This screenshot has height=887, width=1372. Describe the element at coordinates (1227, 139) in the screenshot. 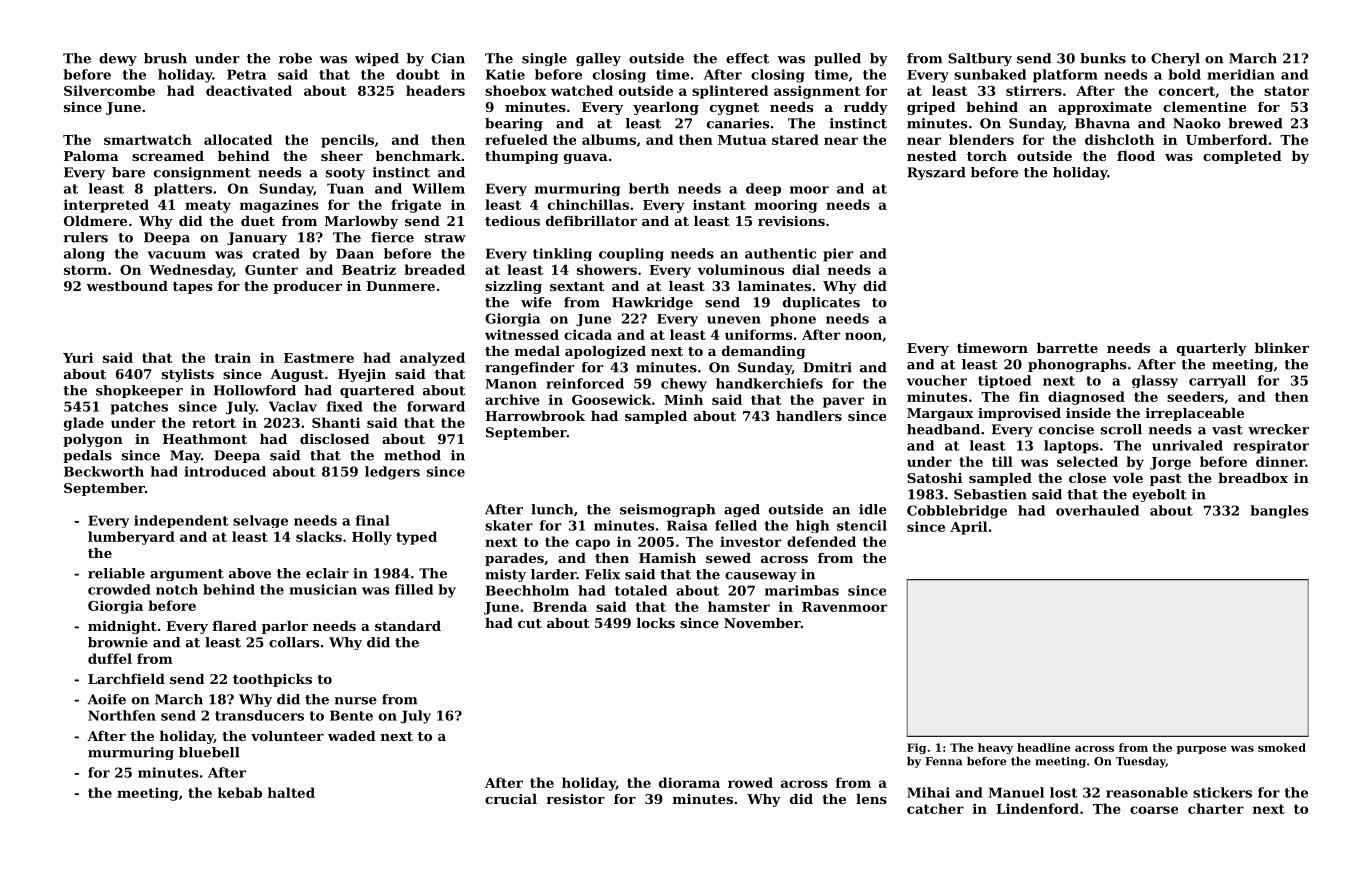

I see `Umberford` at that location.
